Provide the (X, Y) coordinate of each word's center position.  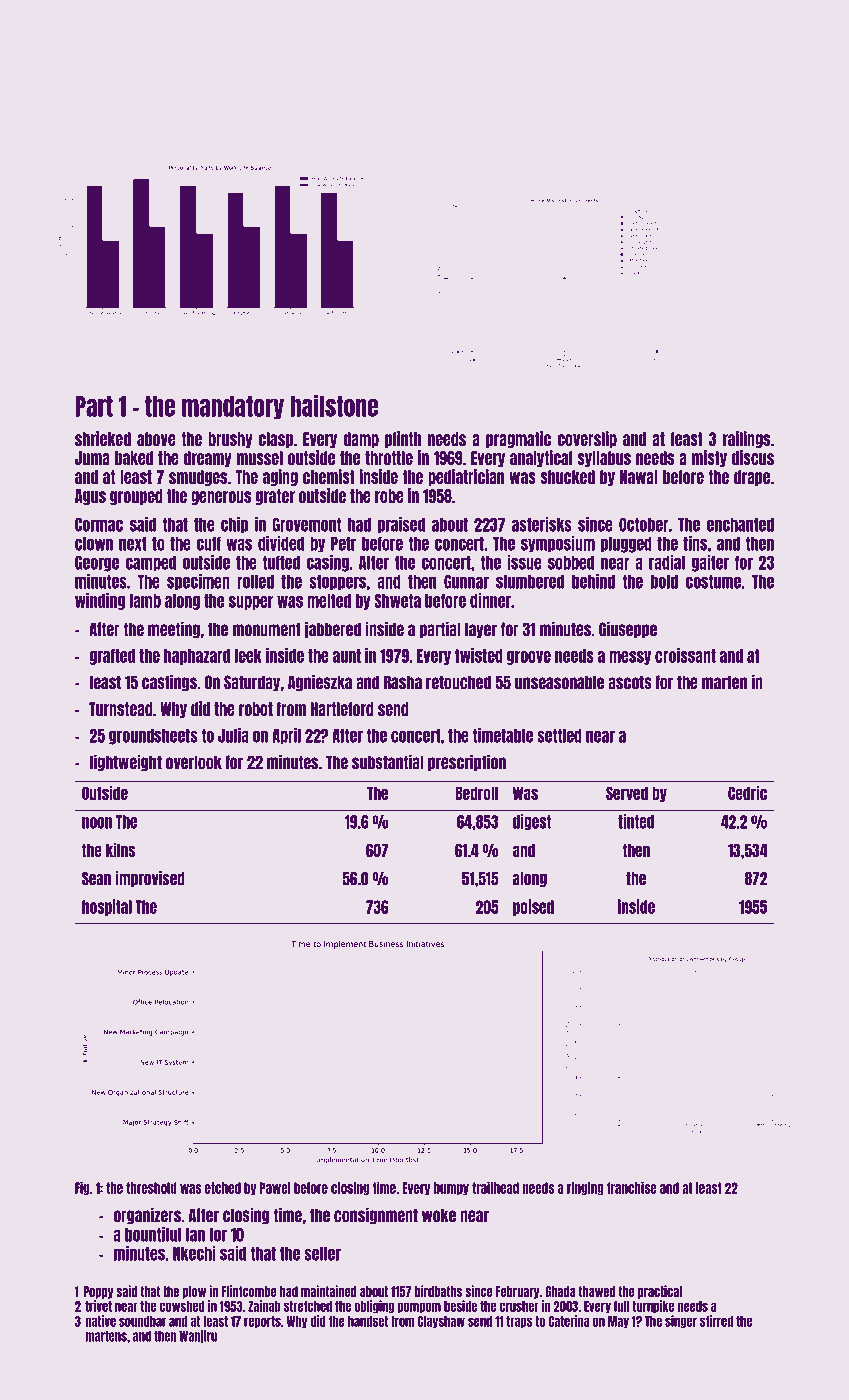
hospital (107, 907)
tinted (636, 821)
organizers (147, 1216)
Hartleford (342, 709)
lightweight (126, 763)
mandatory (233, 407)
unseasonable (559, 682)
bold (664, 582)
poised (533, 907)
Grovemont (307, 525)
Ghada (560, 1291)
